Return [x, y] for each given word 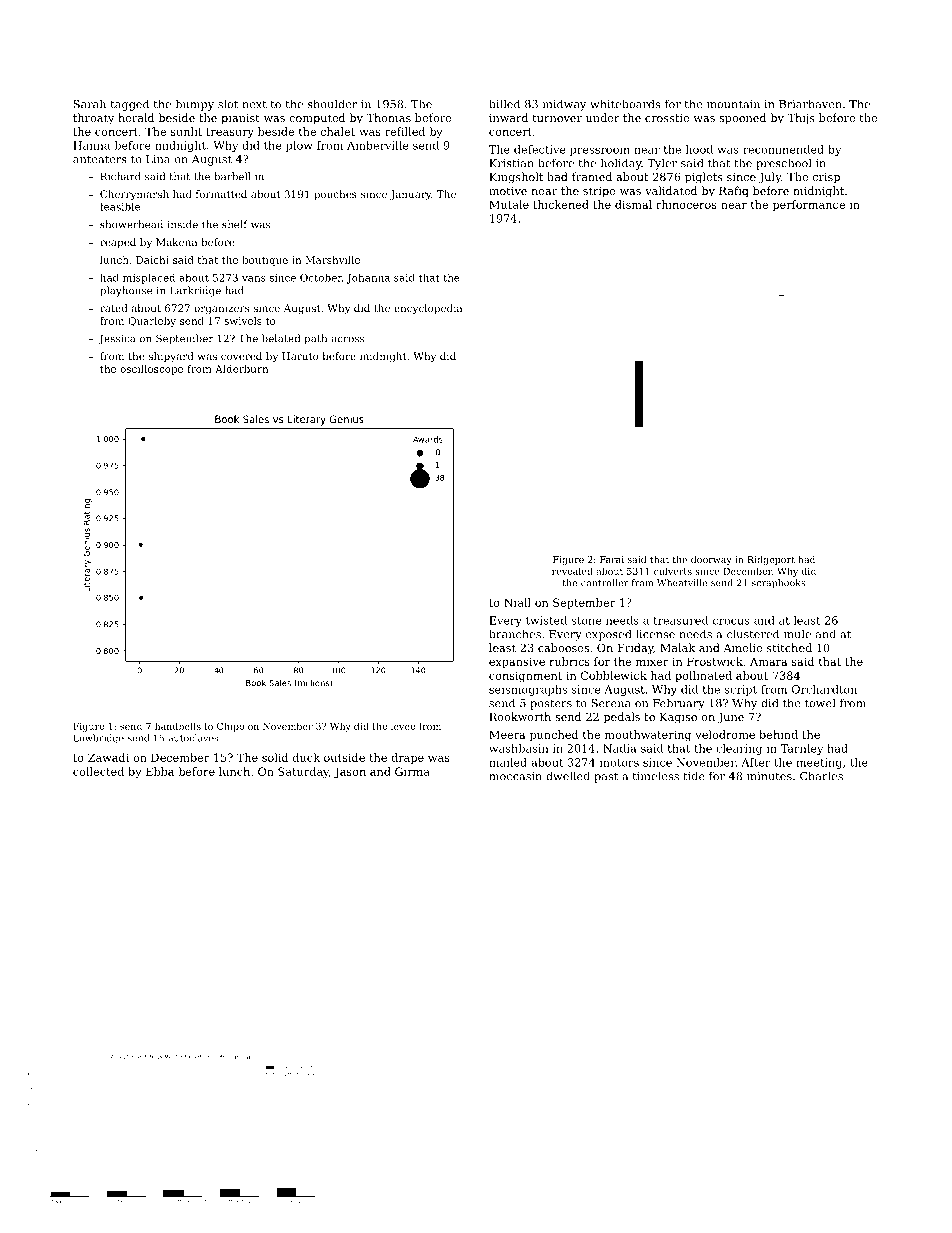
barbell [232, 176]
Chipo [230, 727]
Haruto [300, 356]
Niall [517, 602]
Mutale [509, 204]
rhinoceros [686, 204]
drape [407, 758]
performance [809, 205]
